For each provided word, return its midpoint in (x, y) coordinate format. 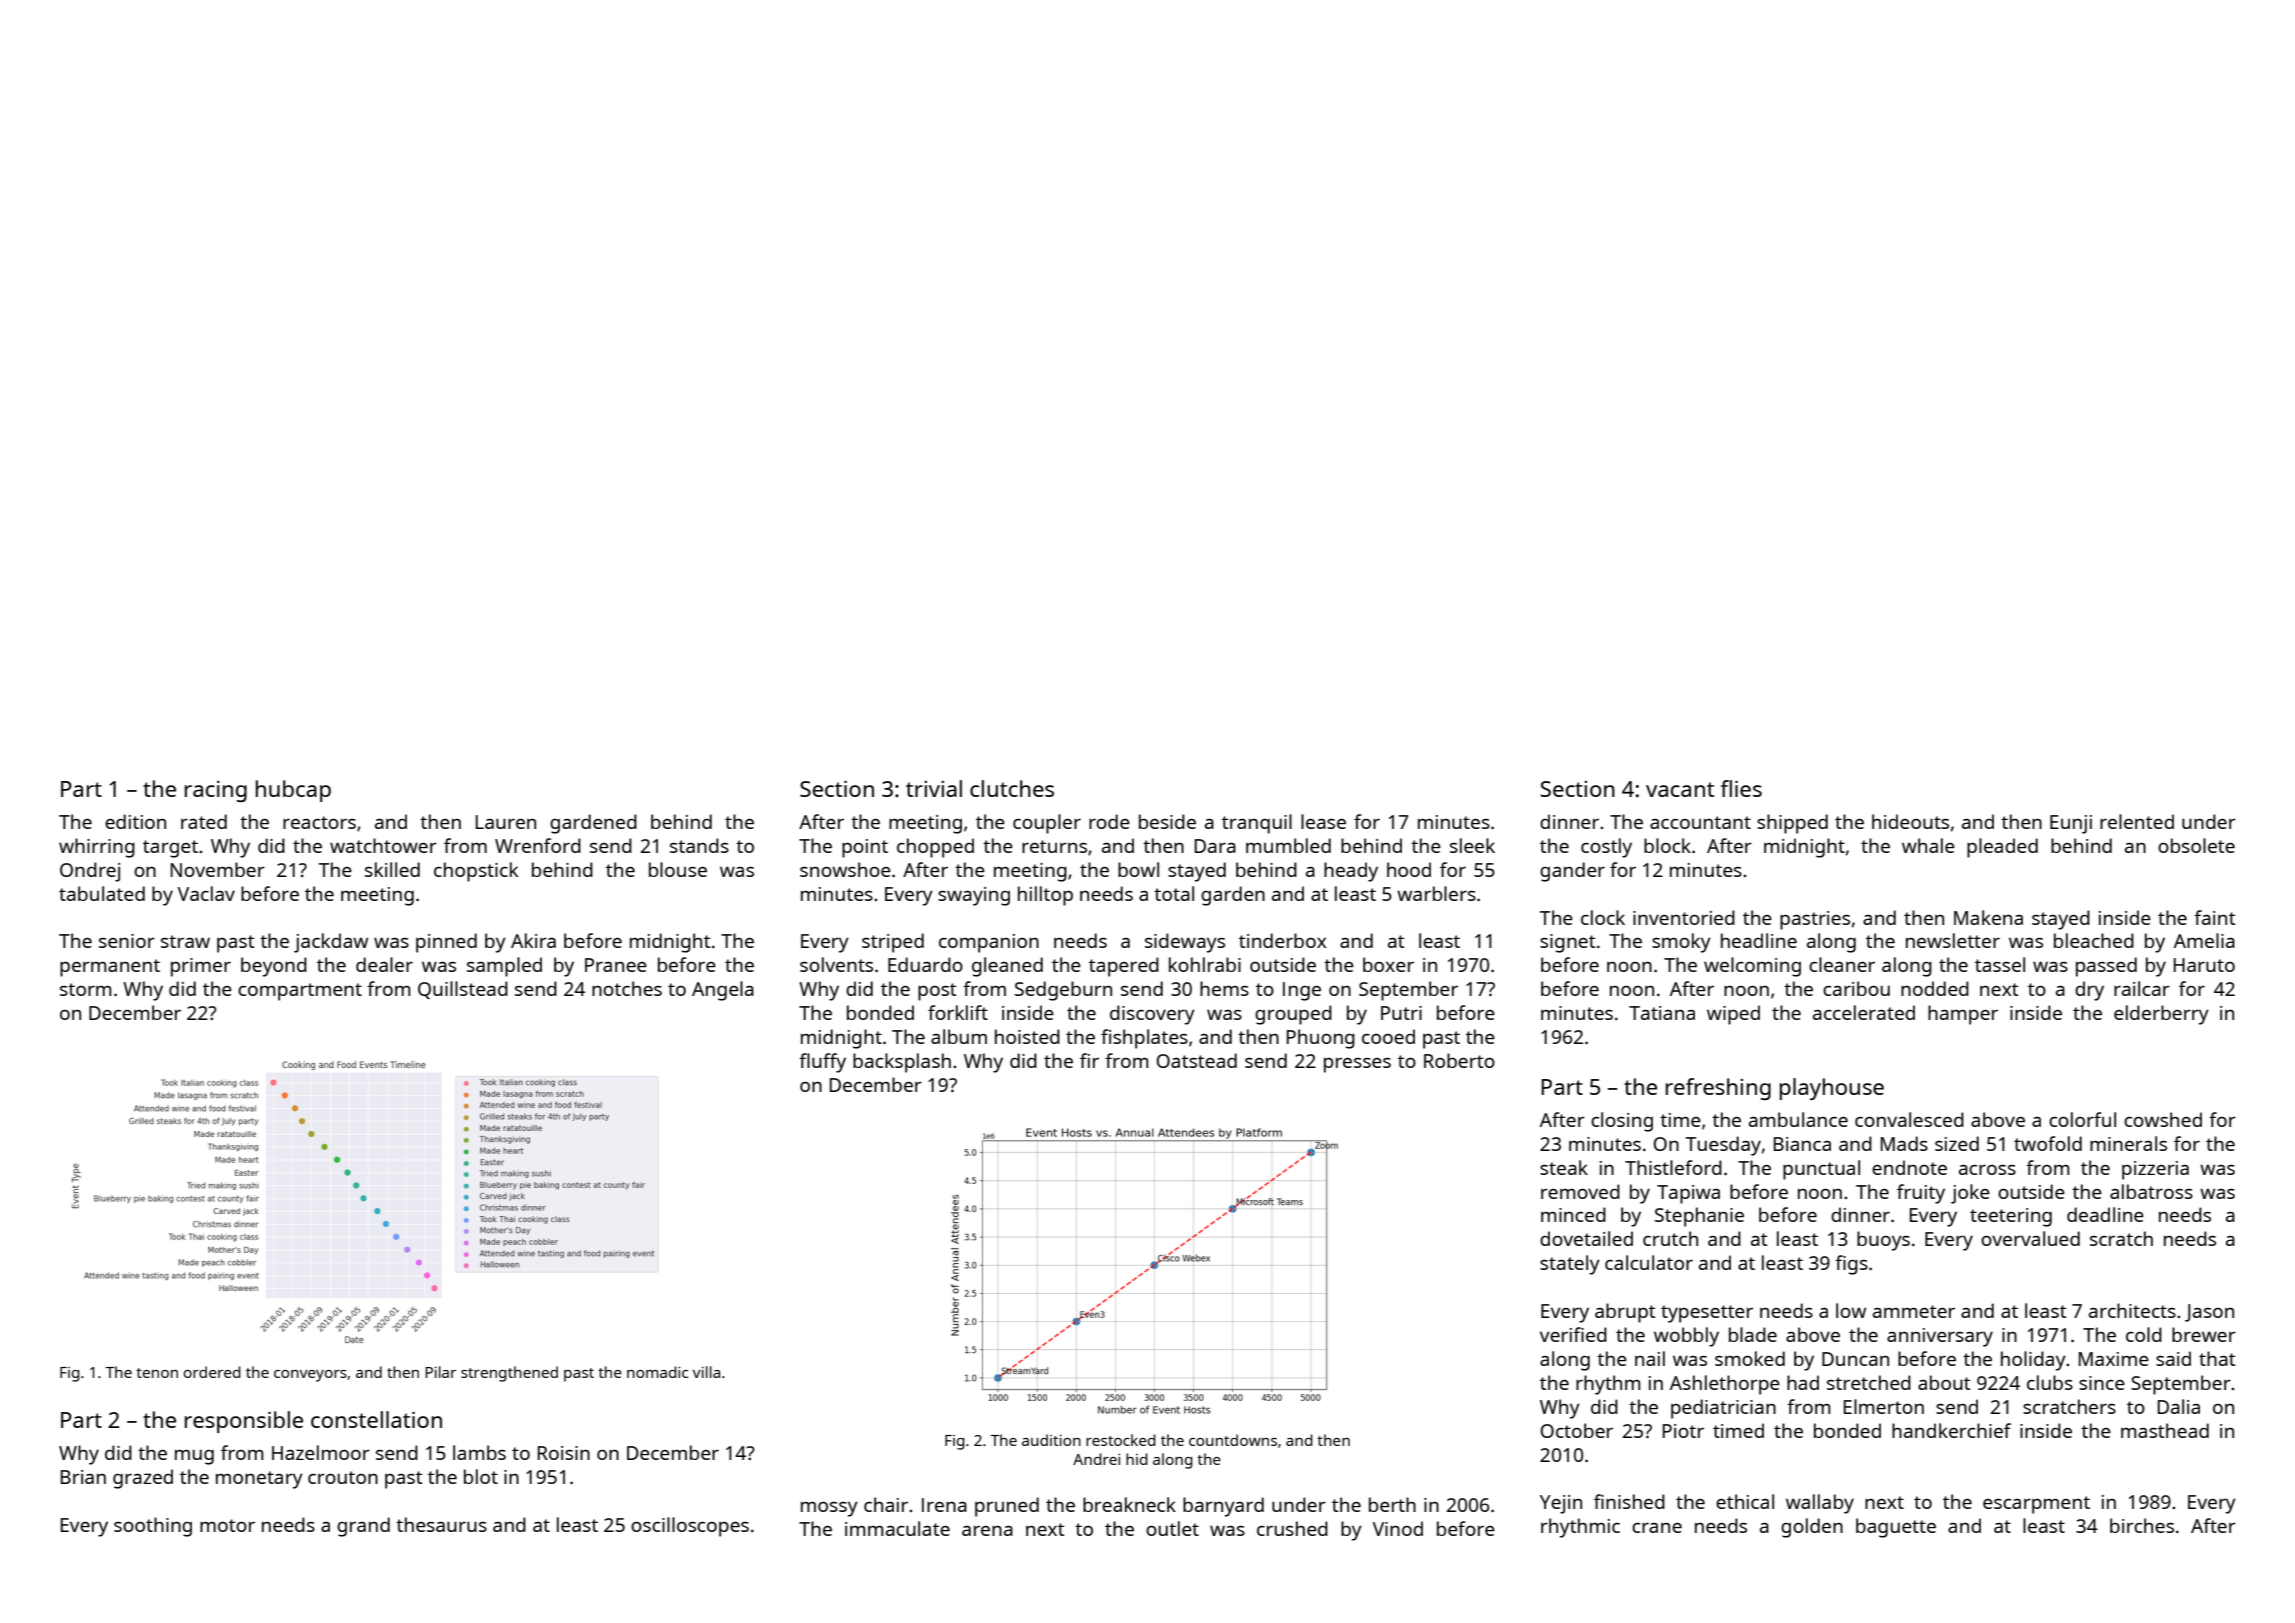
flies (1741, 788)
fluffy (822, 1063)
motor (227, 1525)
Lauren (506, 822)
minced (1573, 1214)
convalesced (1909, 1119)
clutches (1012, 788)
